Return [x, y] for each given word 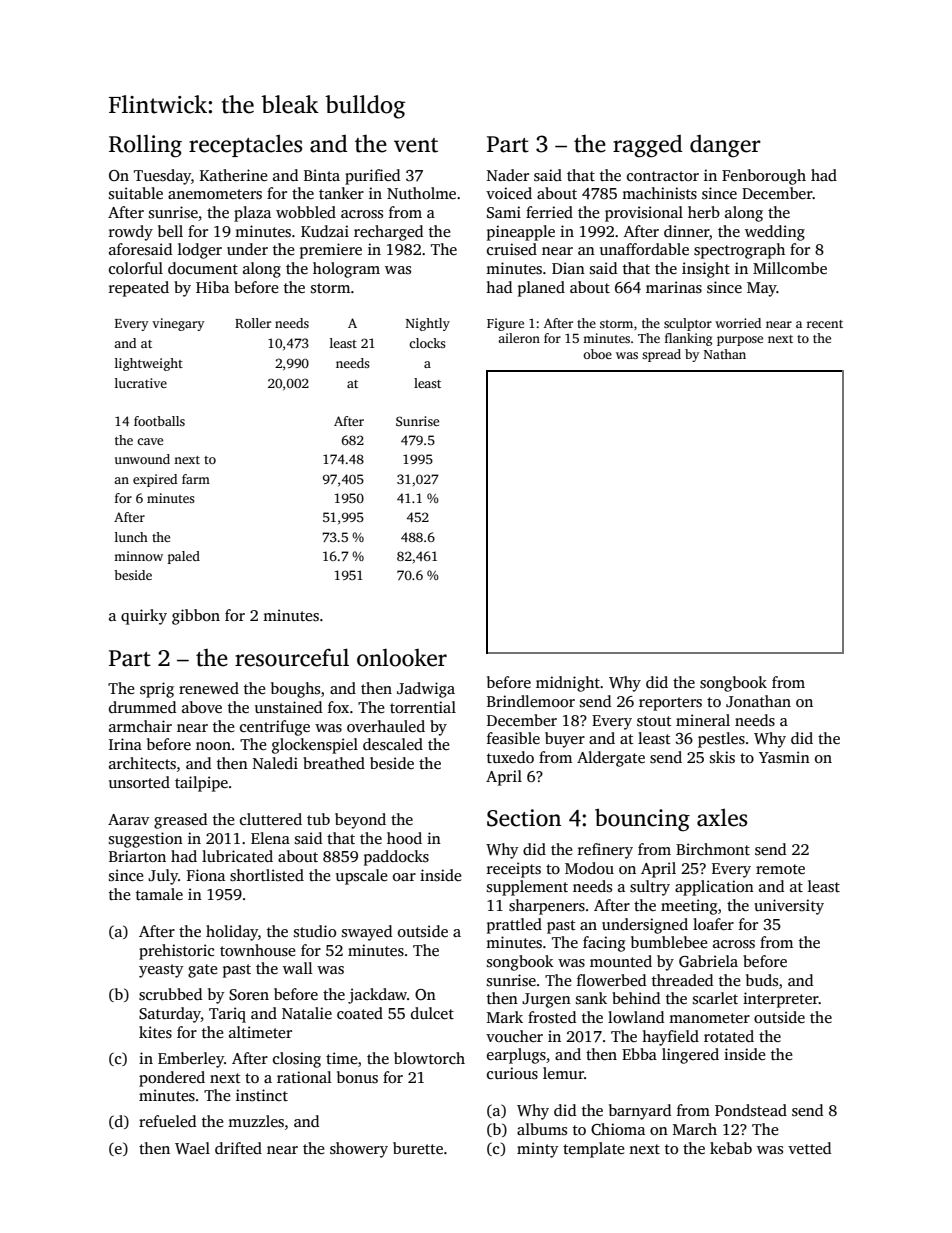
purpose [740, 341]
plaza [252, 214]
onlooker [402, 658]
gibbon [196, 617]
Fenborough [764, 177]
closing [297, 1060]
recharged [388, 233]
